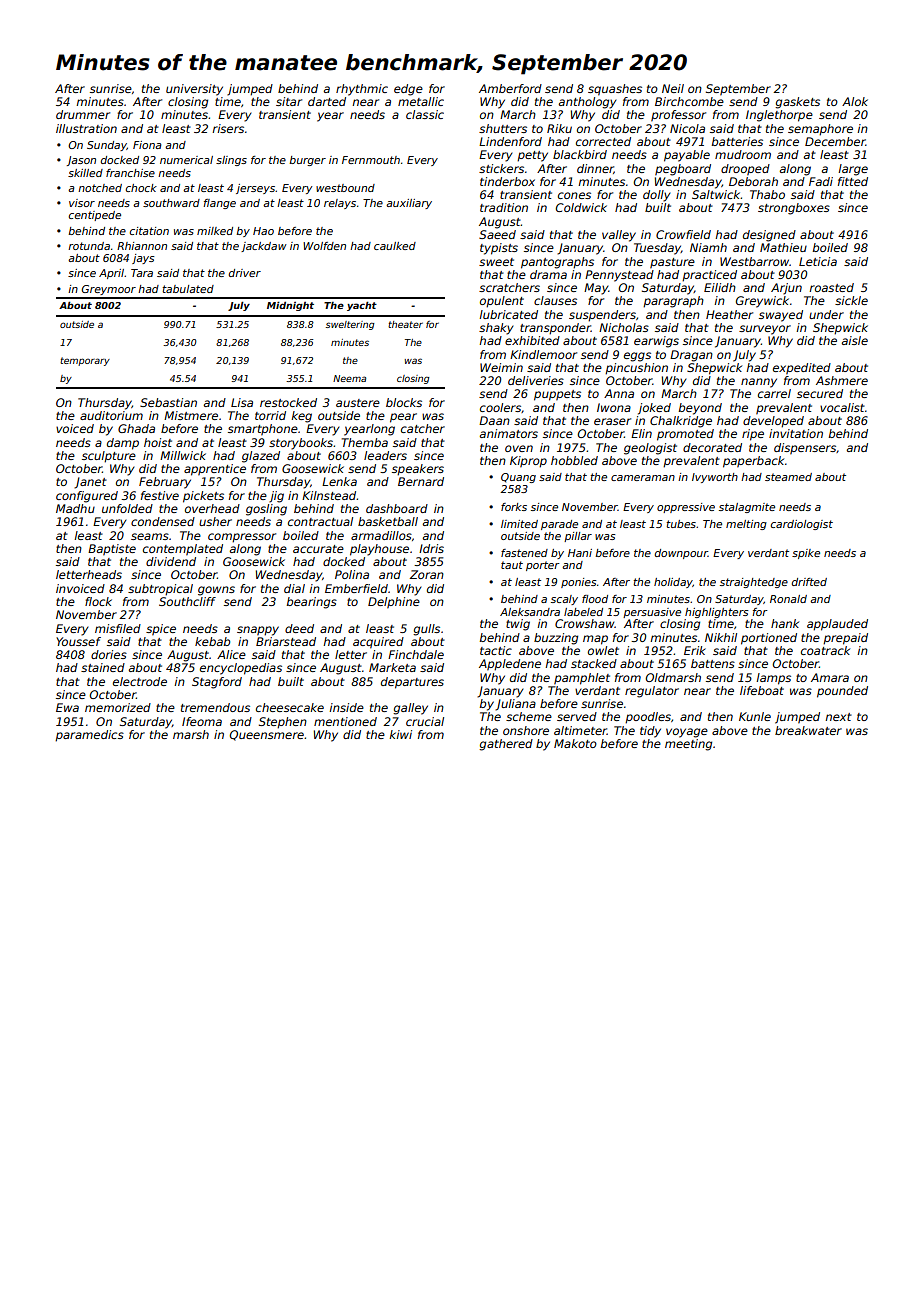 This page has height=1308, width=924. I want to click on sweltering, so click(350, 325).
